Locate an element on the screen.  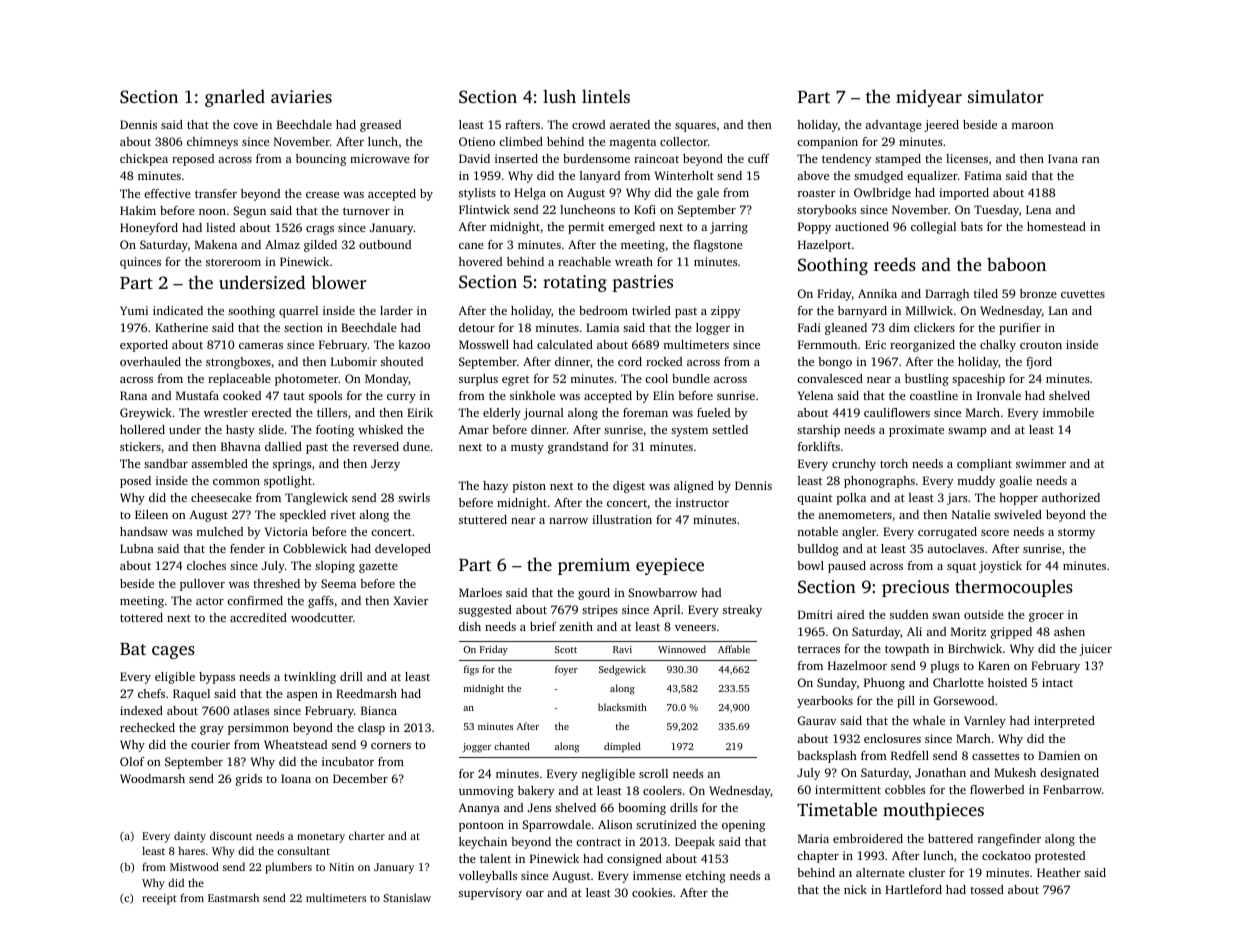
Bhavna is located at coordinates (241, 446).
